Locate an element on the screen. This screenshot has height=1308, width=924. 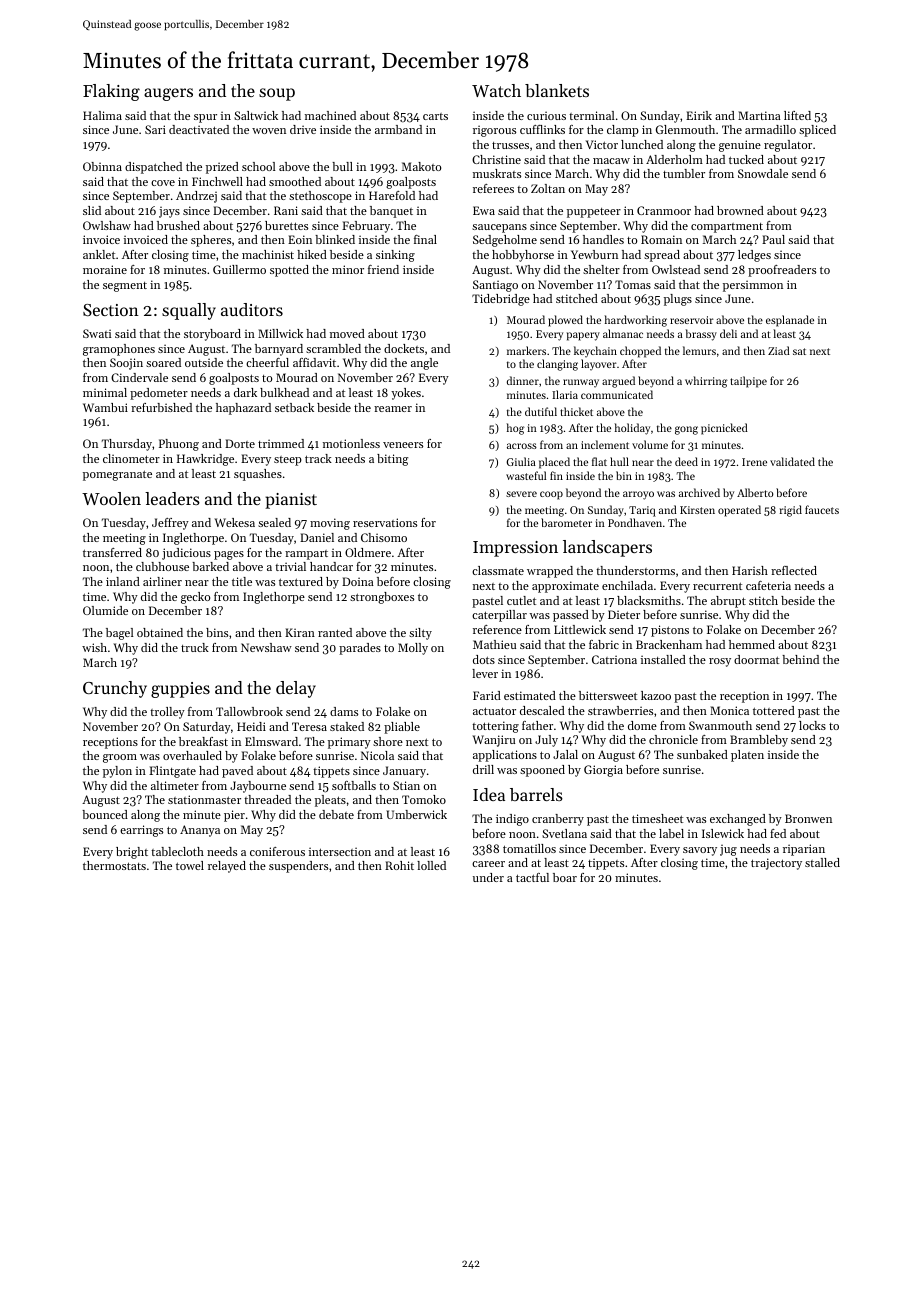
lifted is located at coordinates (797, 115).
